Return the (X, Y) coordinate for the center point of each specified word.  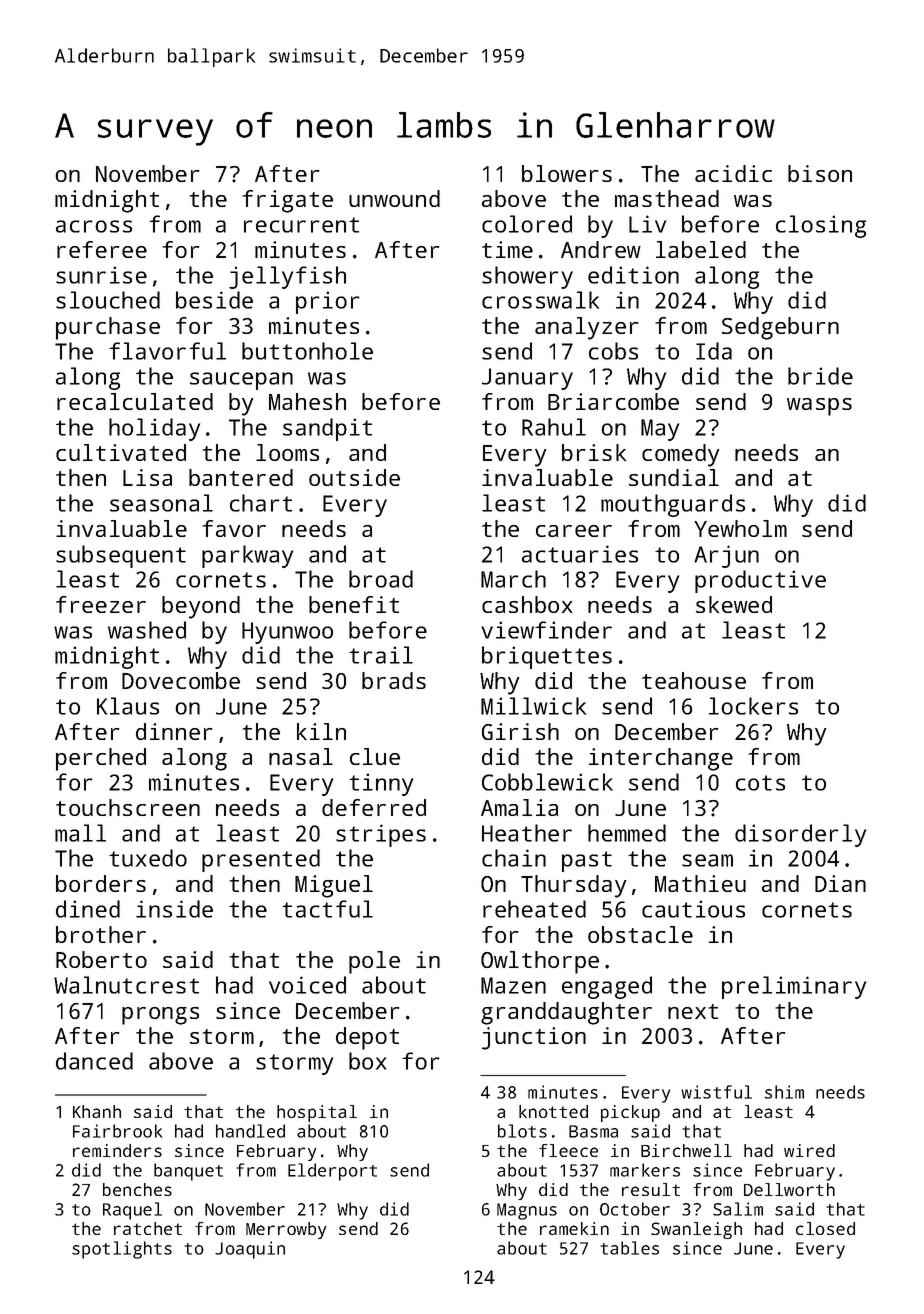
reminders (117, 1150)
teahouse (694, 680)
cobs (613, 351)
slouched (108, 300)
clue (375, 756)
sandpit (327, 429)
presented (261, 860)
